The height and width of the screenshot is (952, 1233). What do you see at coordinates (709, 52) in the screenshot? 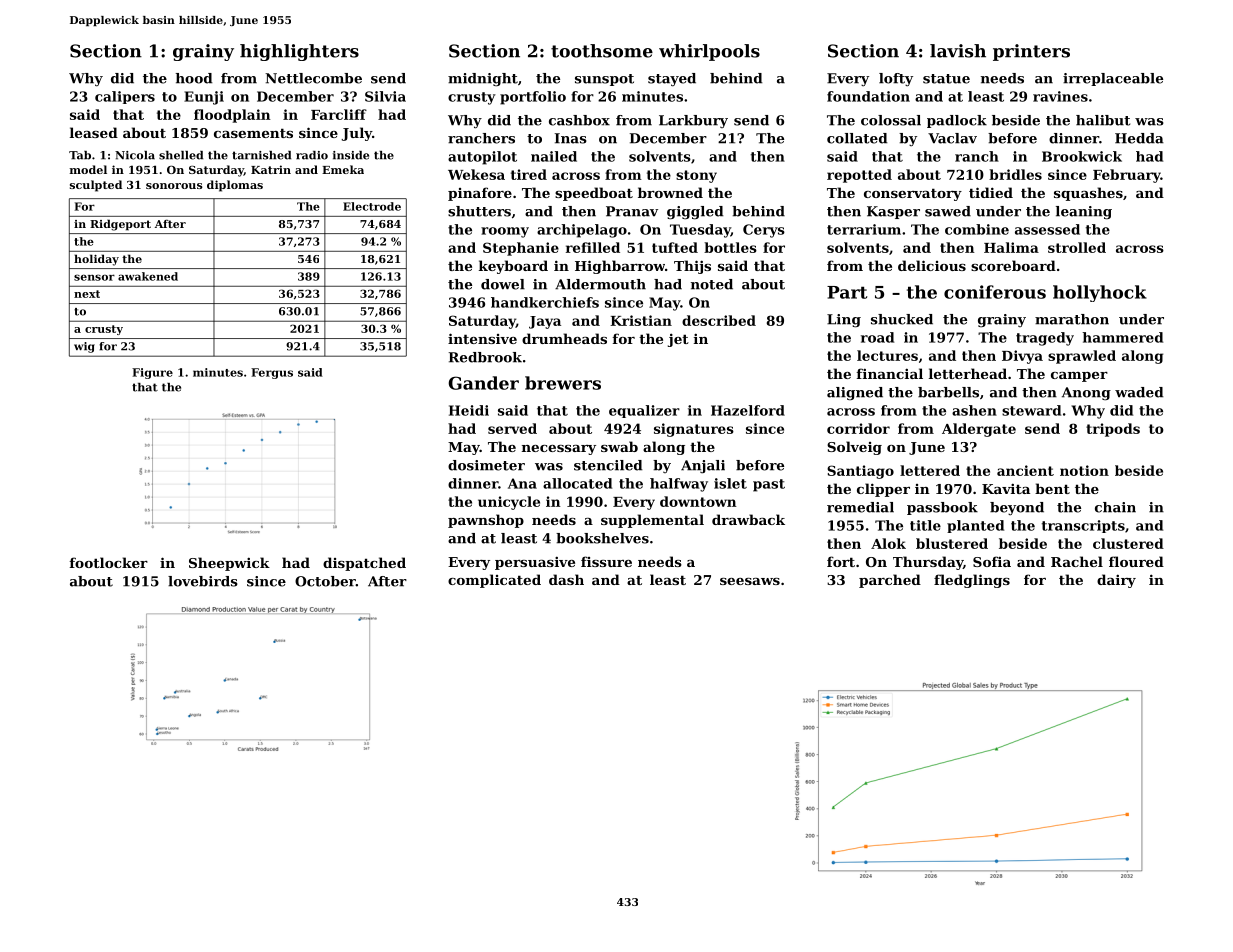
I see `whirlpools` at bounding box center [709, 52].
